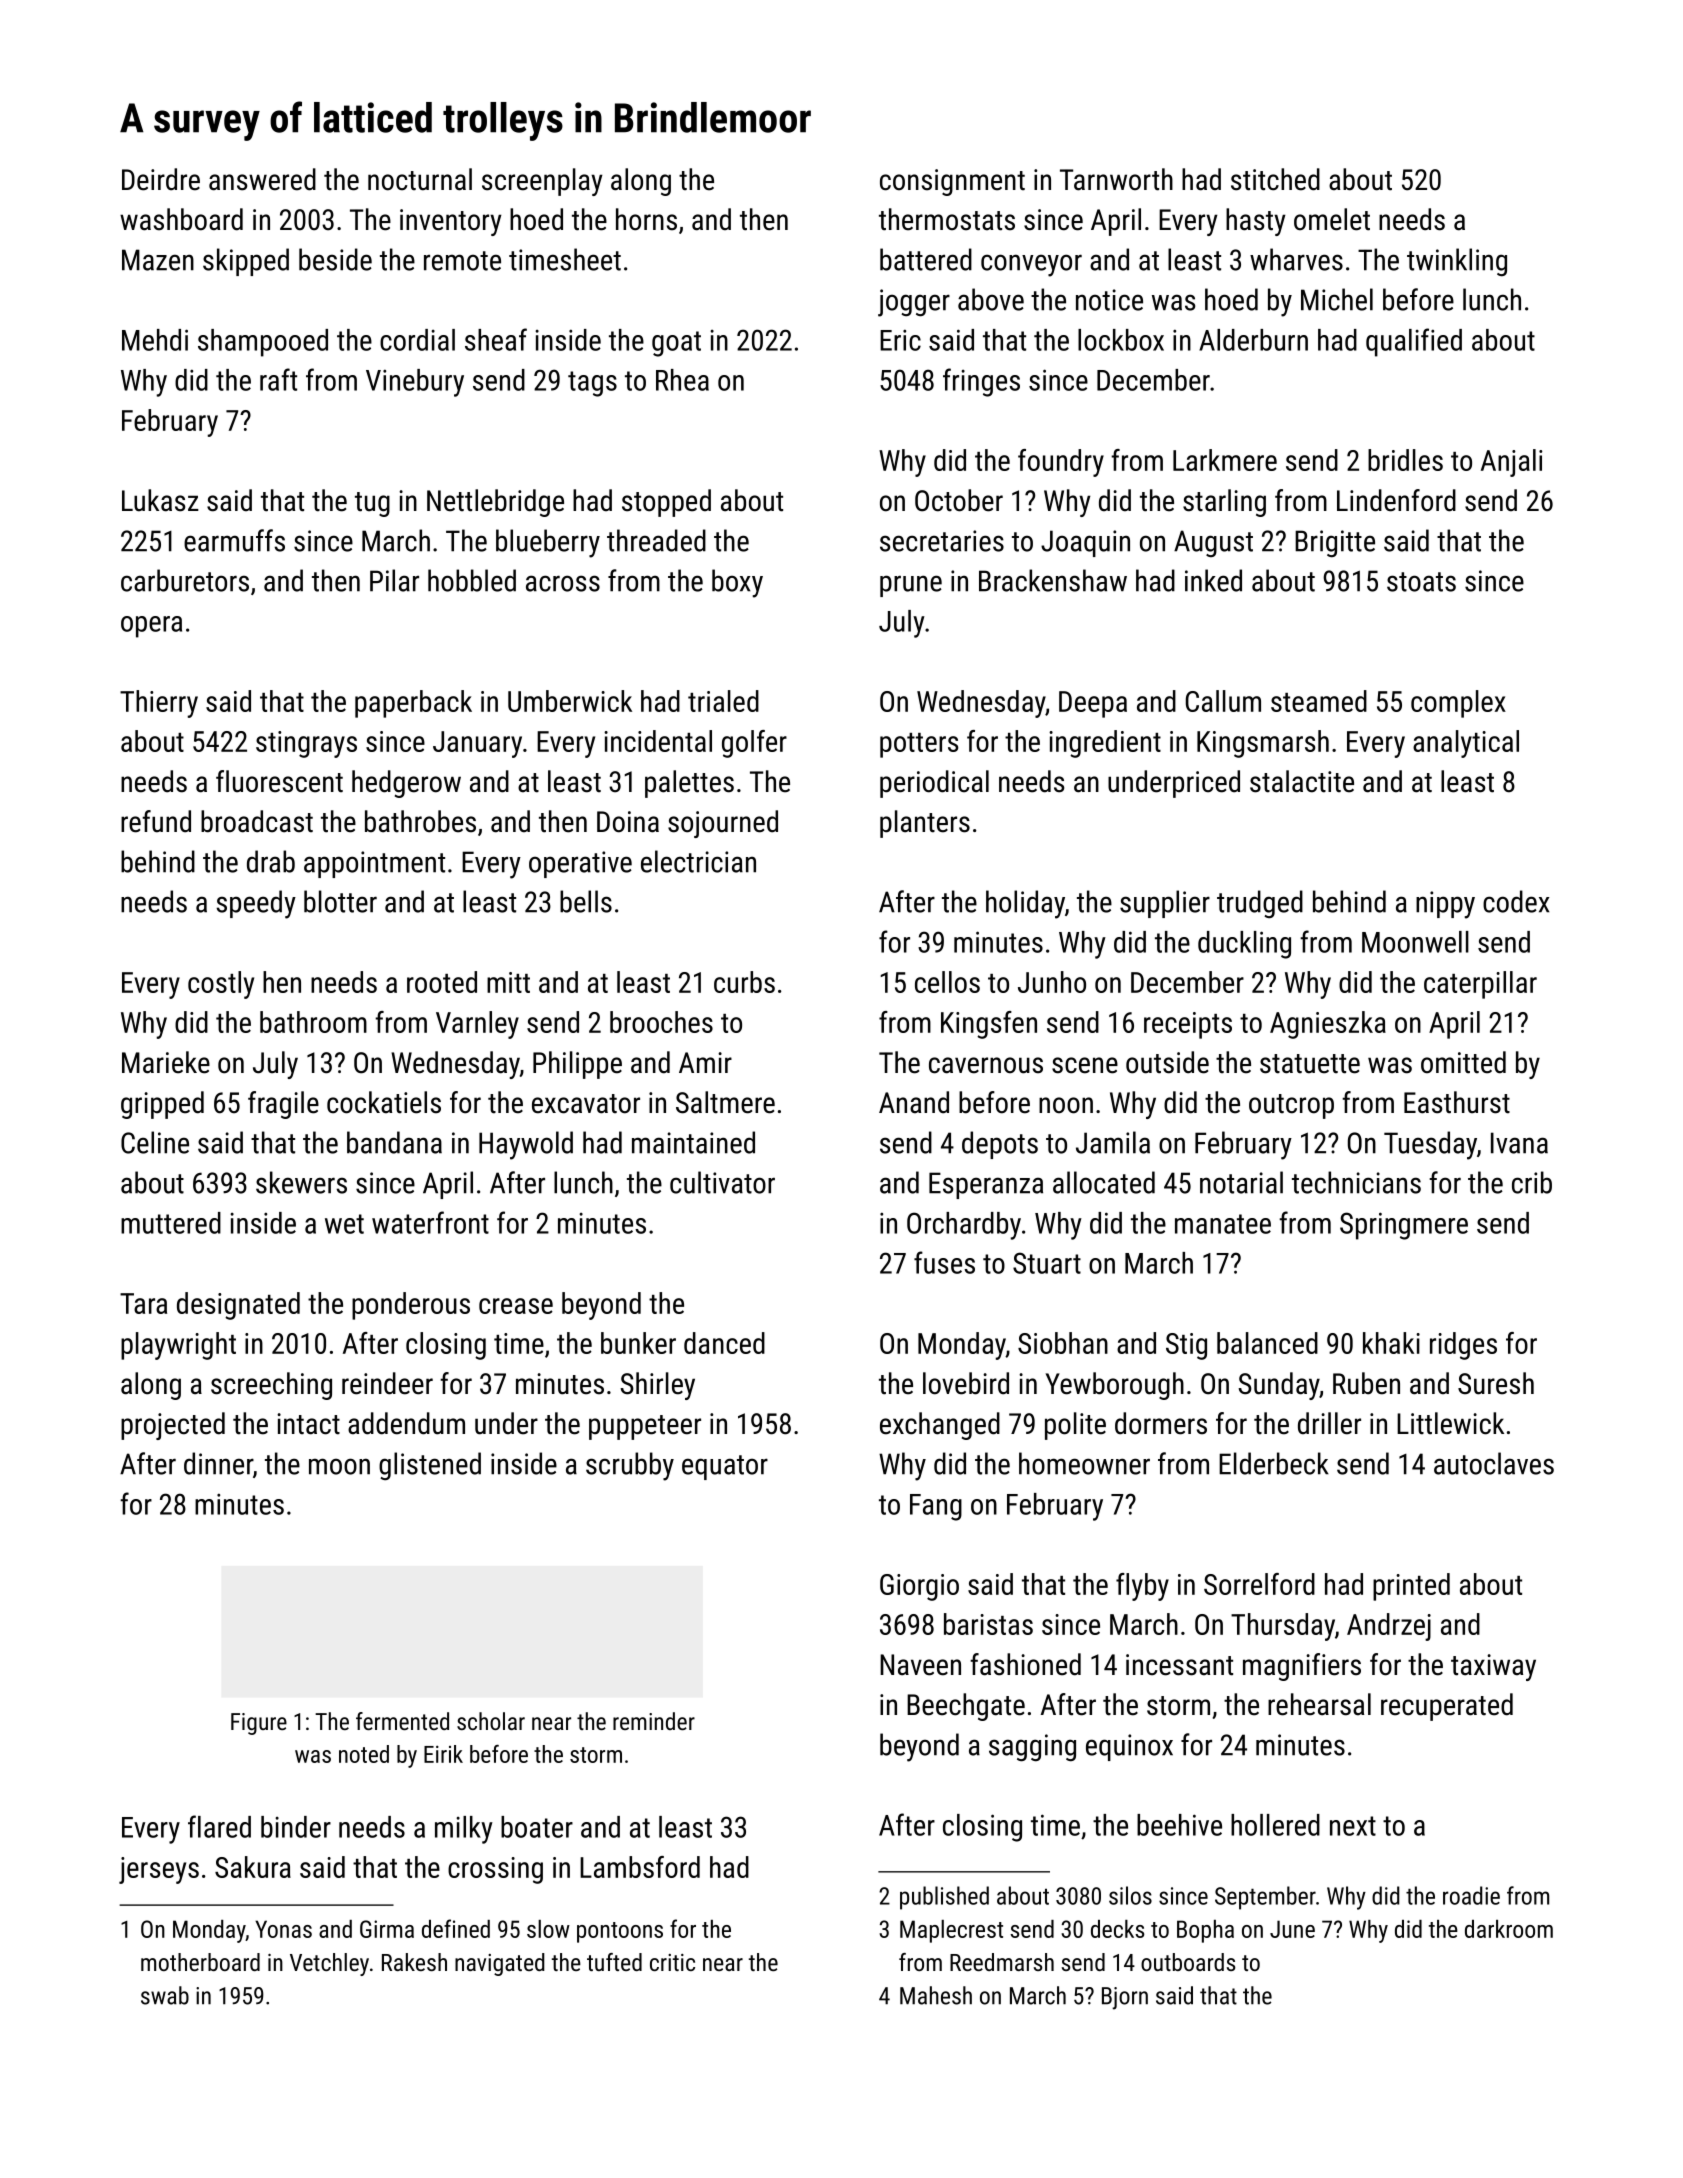 The image size is (1683, 2178). What do you see at coordinates (500, 1964) in the page?
I see `navigated` at bounding box center [500, 1964].
